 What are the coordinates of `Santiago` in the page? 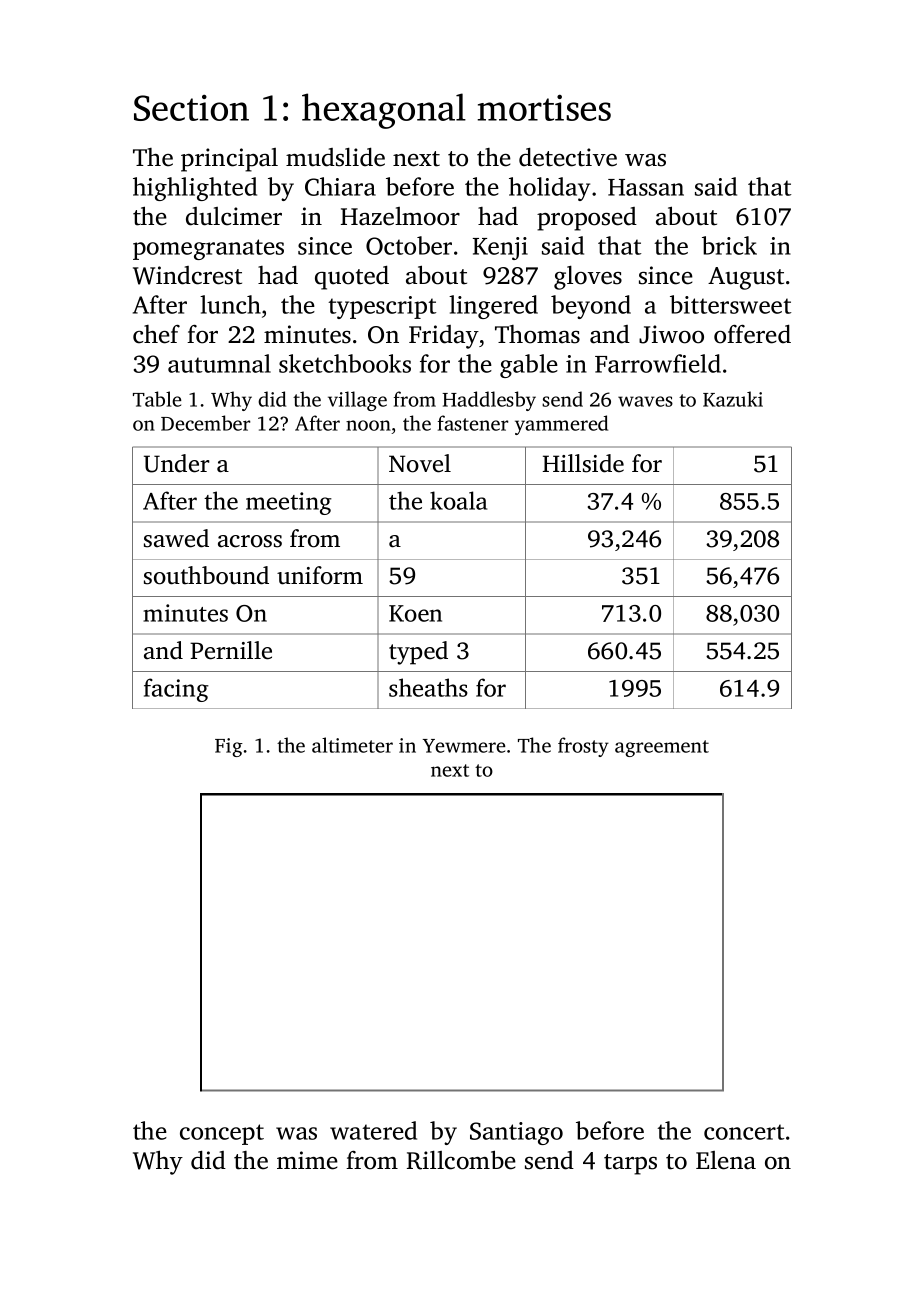 It's located at (516, 1133).
